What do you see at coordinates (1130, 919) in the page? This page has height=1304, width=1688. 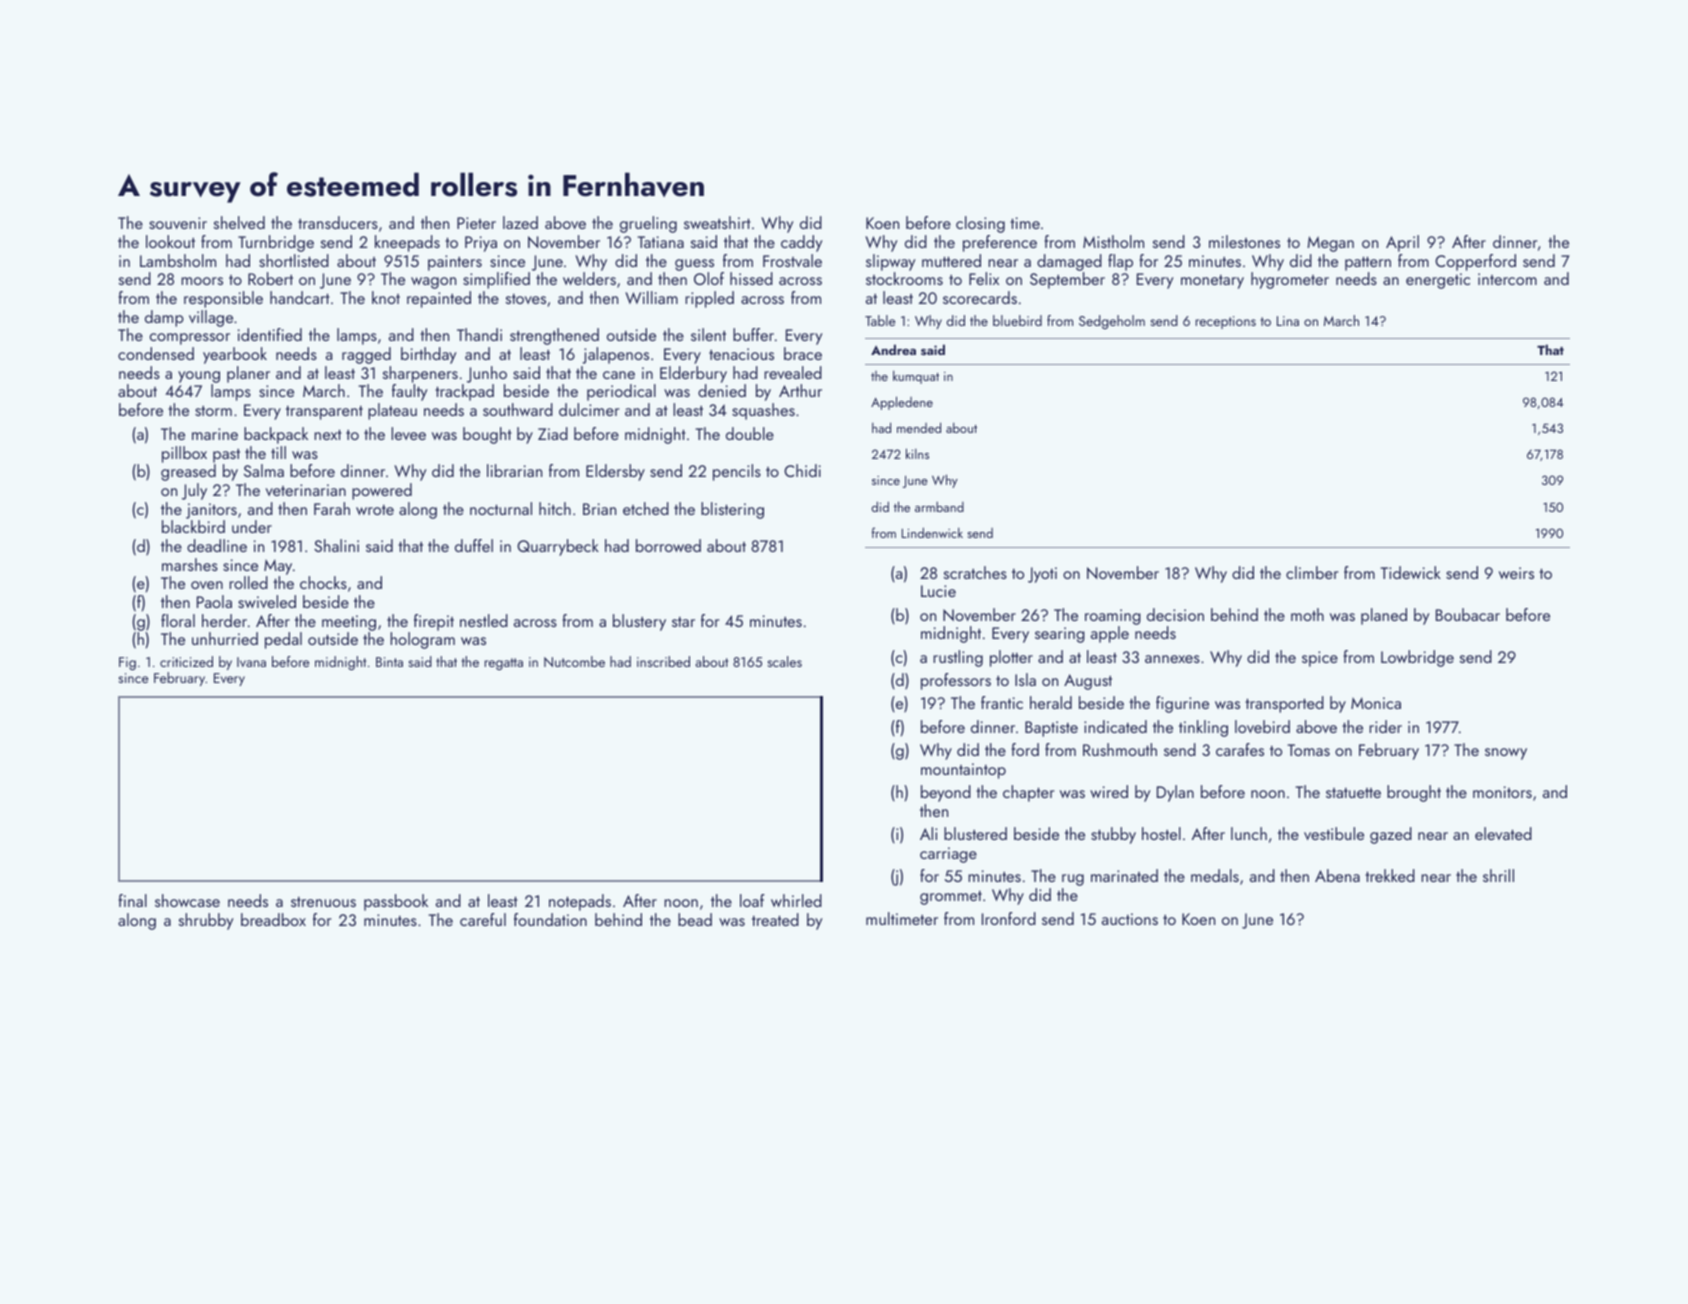 I see `auctions` at bounding box center [1130, 919].
